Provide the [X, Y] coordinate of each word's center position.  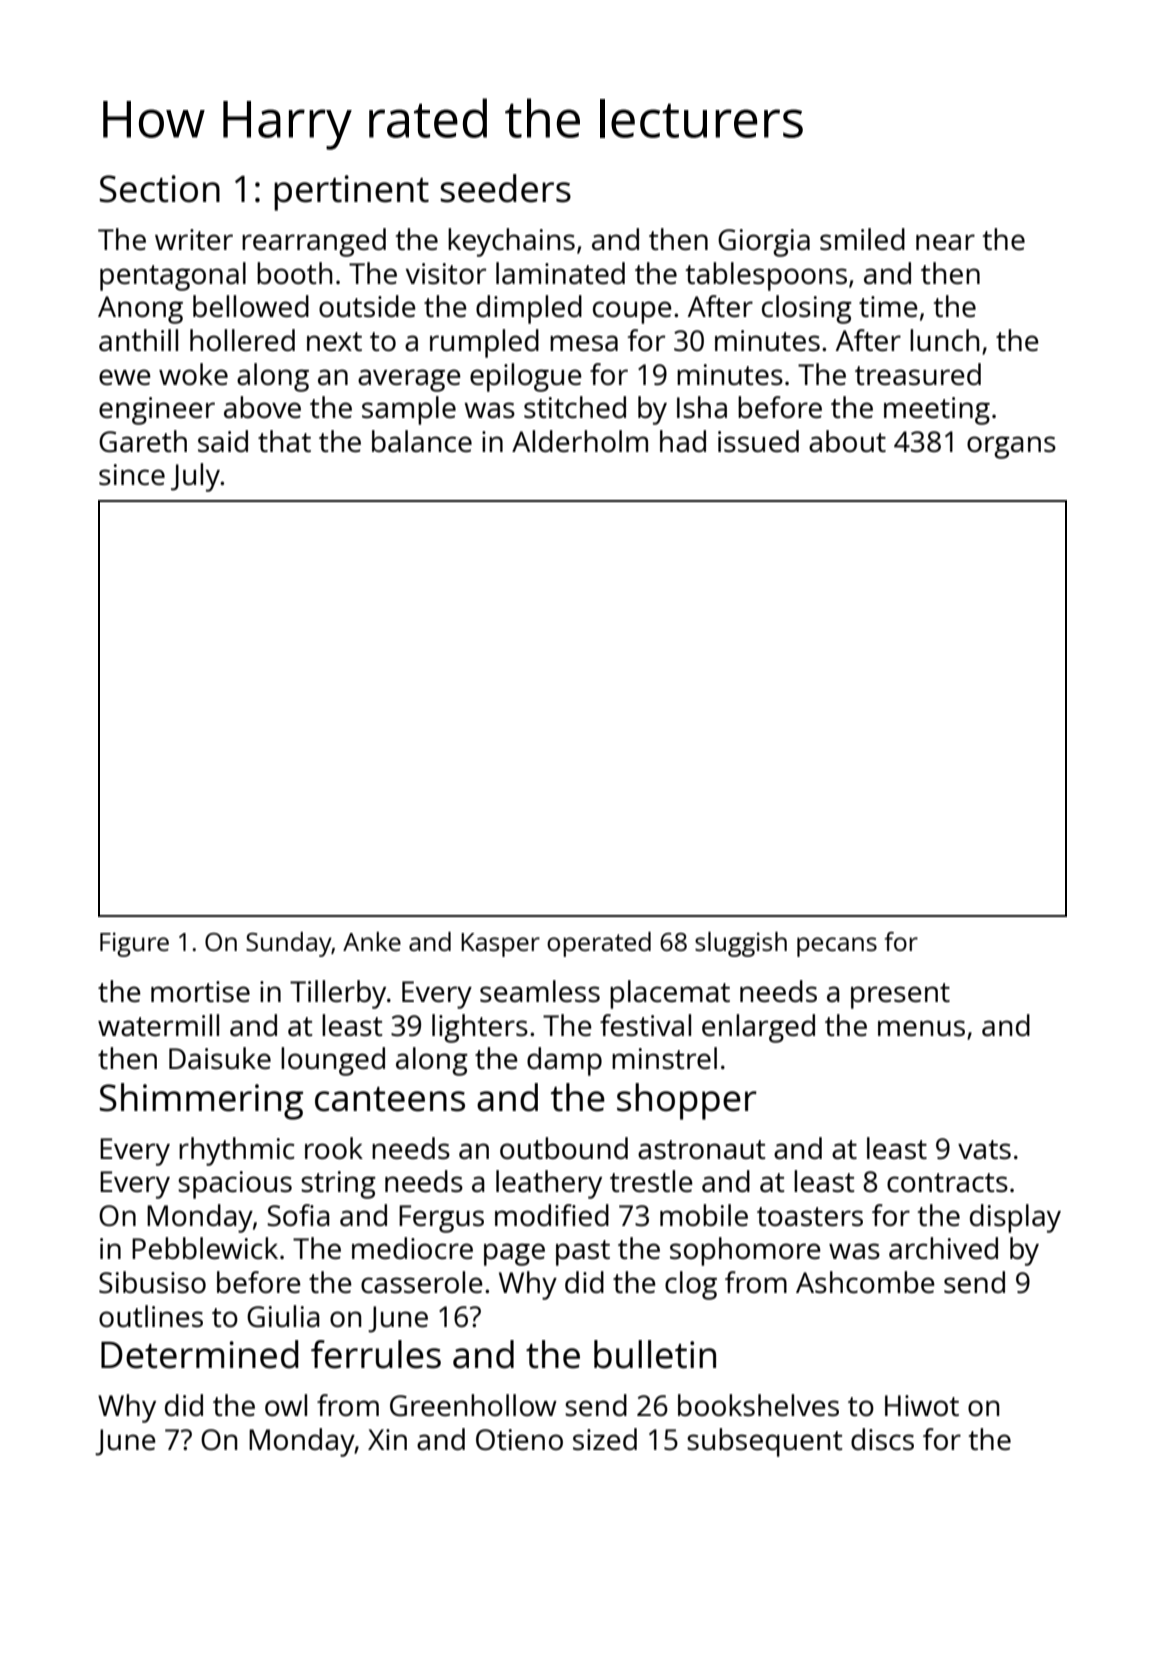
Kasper [500, 945]
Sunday [289, 944]
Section [160, 189]
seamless [540, 991]
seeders [505, 188]
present [900, 996]
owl [286, 1405]
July [195, 477]
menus [921, 1028]
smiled [862, 239]
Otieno [519, 1439]
